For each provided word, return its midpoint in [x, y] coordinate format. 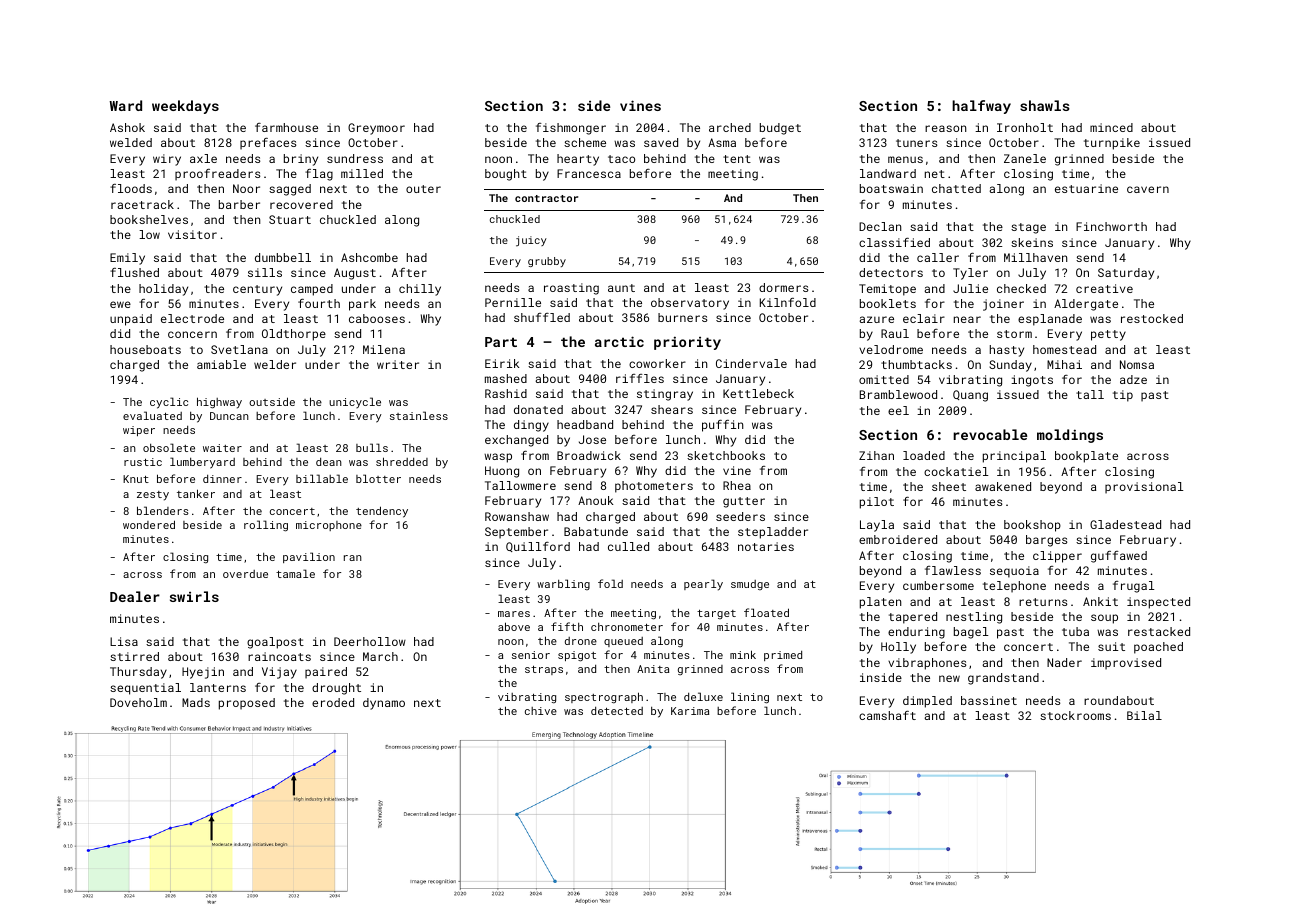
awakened [1003, 486]
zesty [153, 496]
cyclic [169, 403]
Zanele [1025, 158]
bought [506, 175]
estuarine [1086, 188]
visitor [192, 234]
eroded [333, 702]
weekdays [185, 107]
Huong [502, 472]
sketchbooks [726, 455]
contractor [546, 198]
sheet [949, 486]
